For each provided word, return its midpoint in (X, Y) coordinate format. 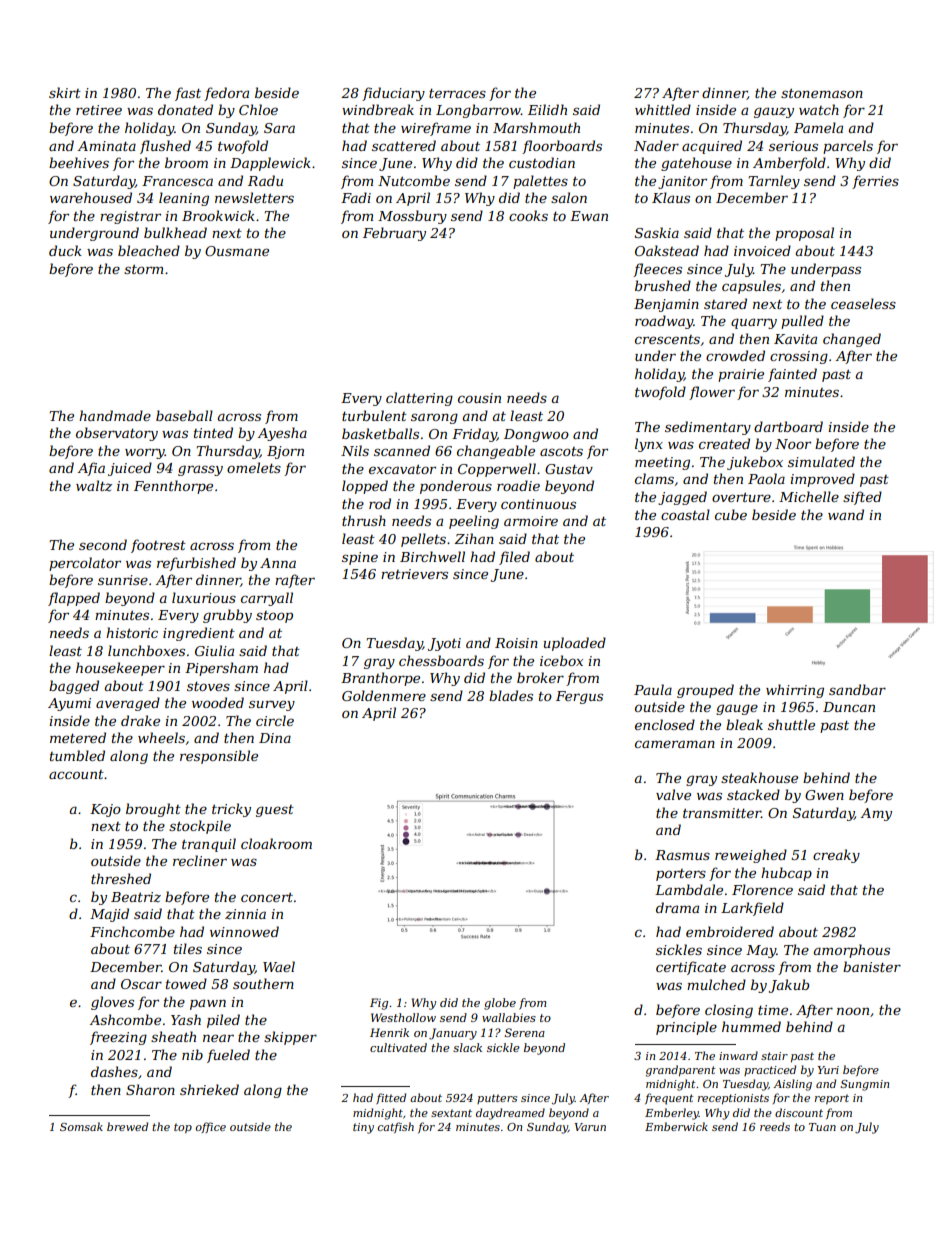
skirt (65, 92)
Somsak (81, 1126)
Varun (590, 1127)
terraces (457, 93)
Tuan (822, 1127)
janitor (682, 182)
